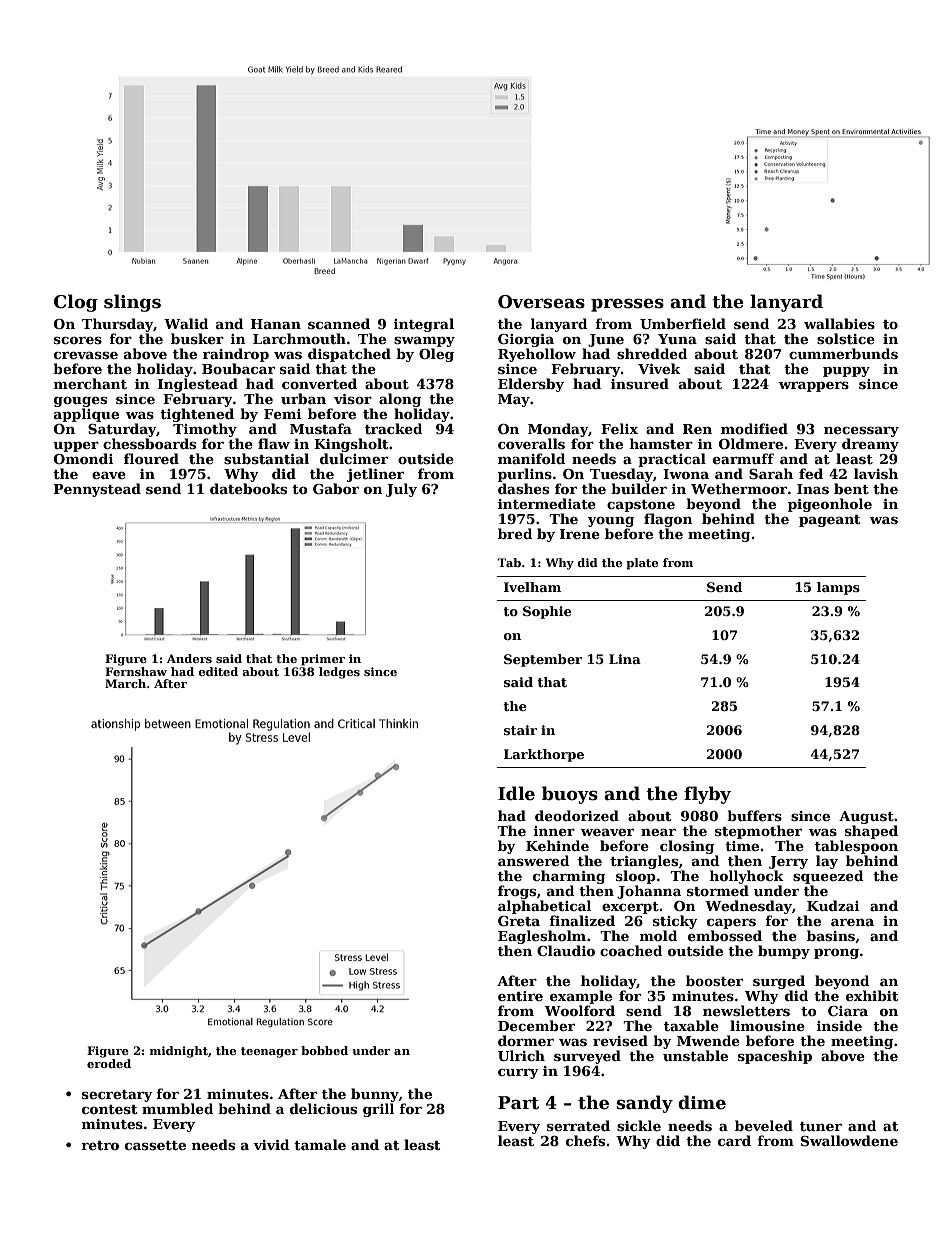  What do you see at coordinates (541, 302) in the screenshot?
I see `Overseas` at bounding box center [541, 302].
